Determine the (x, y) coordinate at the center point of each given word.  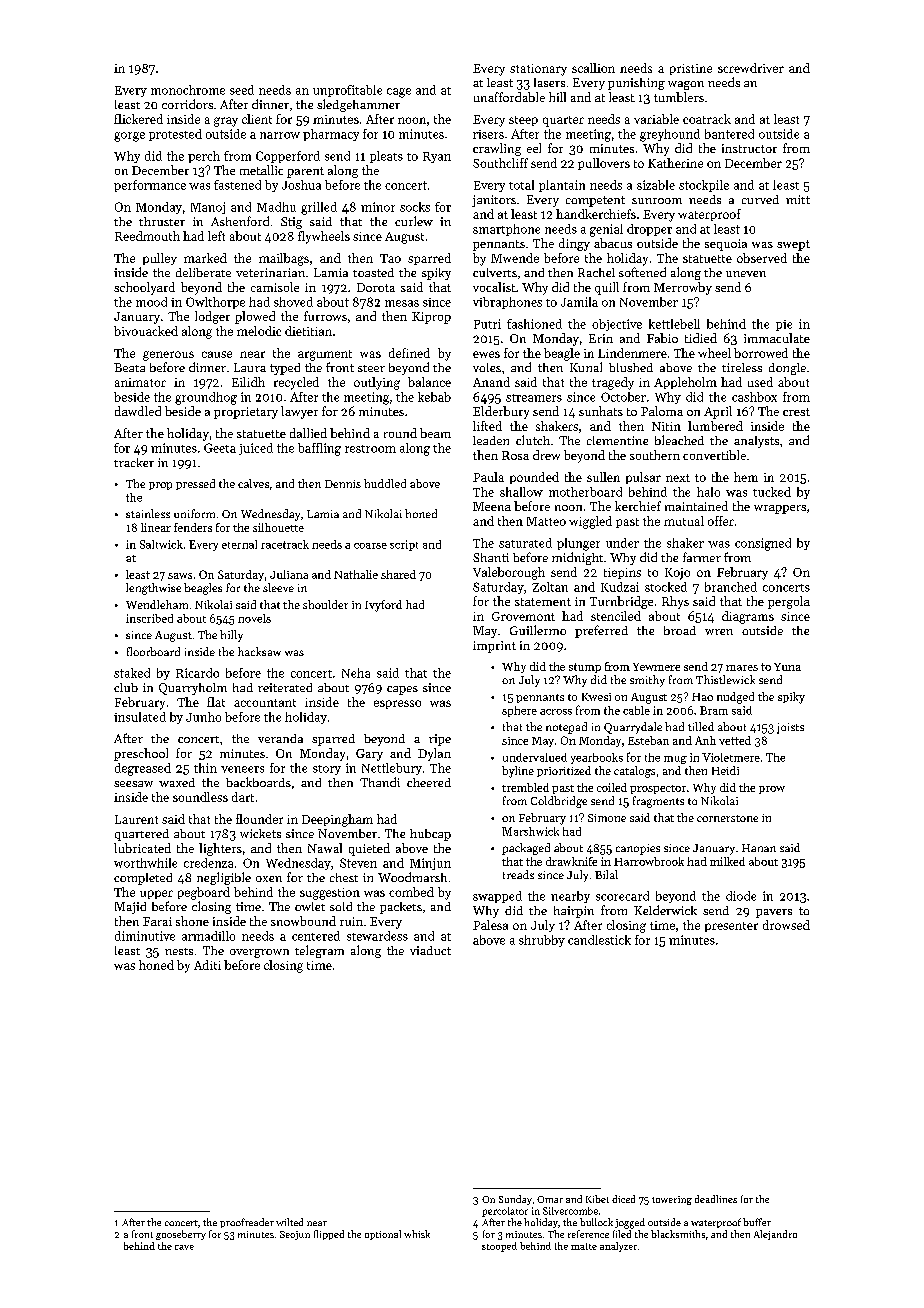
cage (399, 93)
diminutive (145, 936)
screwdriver (751, 68)
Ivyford (383, 606)
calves (253, 483)
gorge (129, 137)
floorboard (153, 651)
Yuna (787, 667)
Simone (607, 818)
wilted (289, 1222)
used (760, 382)
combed (411, 892)
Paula (488, 477)
